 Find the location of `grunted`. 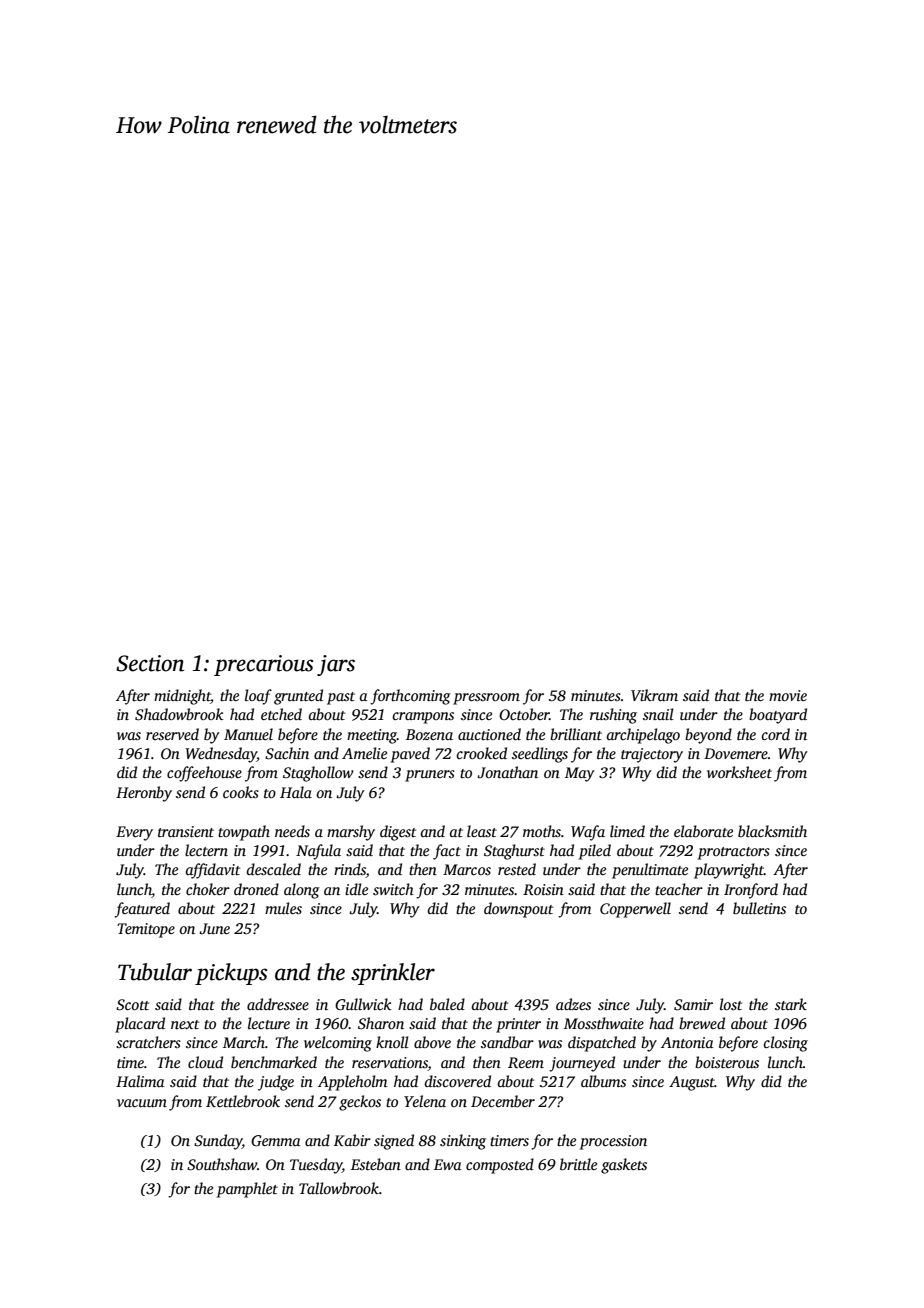

grunted is located at coordinates (298, 697).
